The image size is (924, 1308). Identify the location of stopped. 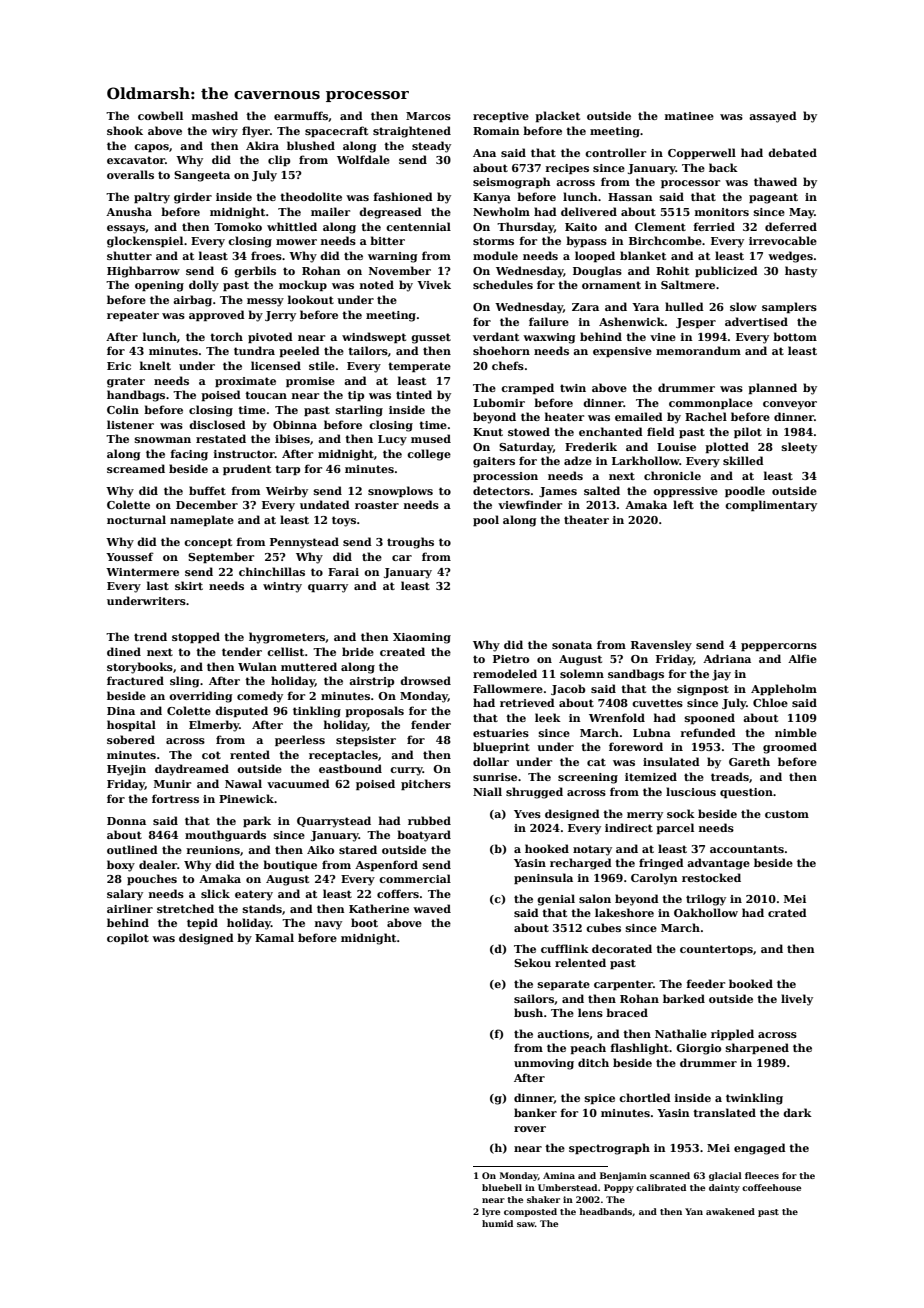
(196, 637).
